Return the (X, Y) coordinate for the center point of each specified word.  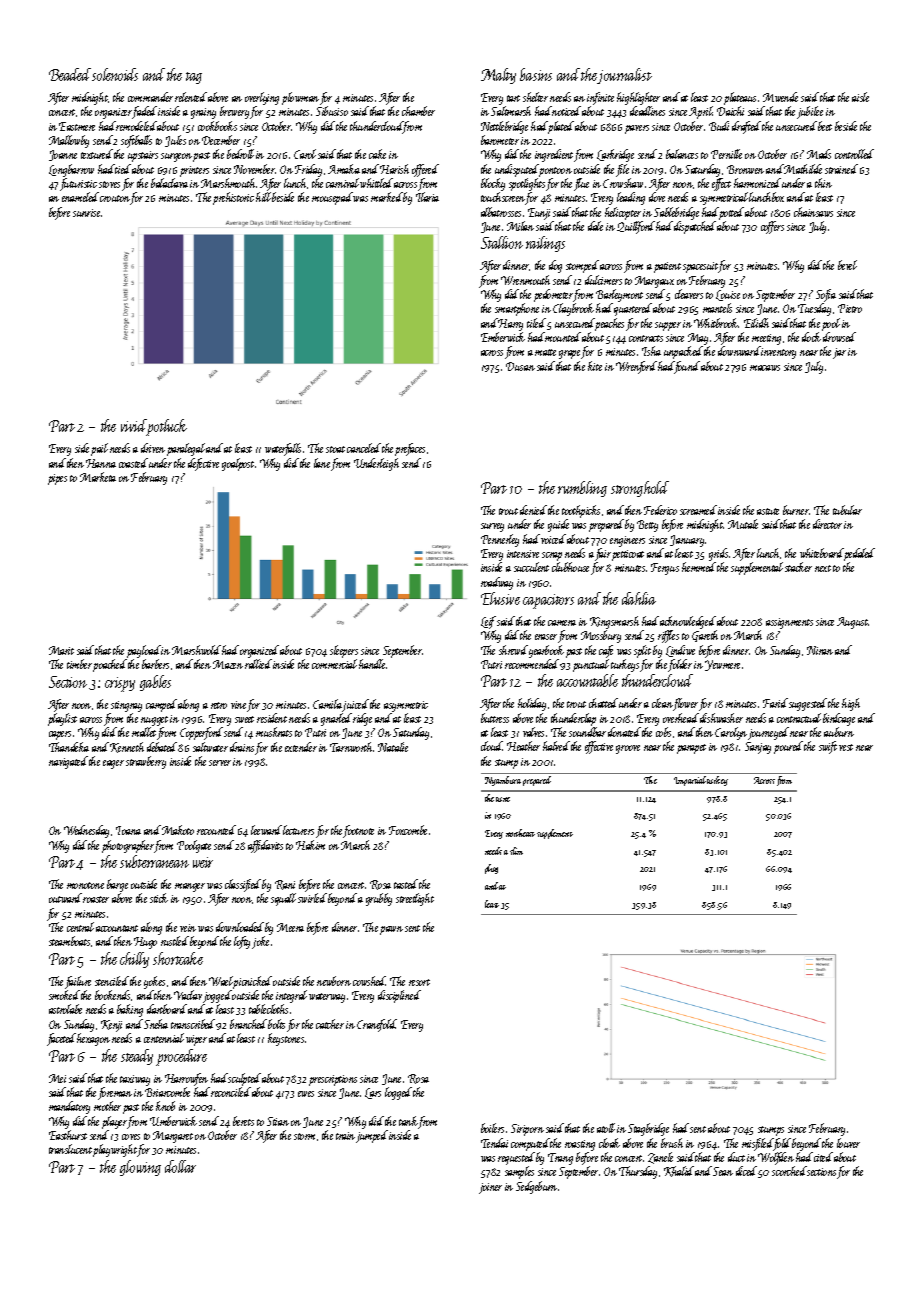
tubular (847, 510)
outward (65, 898)
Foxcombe (408, 830)
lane (322, 463)
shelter (535, 97)
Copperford (201, 733)
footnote (359, 831)
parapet (691, 749)
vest (846, 747)
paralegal (186, 449)
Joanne (63, 155)
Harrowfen (186, 1079)
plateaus (740, 98)
